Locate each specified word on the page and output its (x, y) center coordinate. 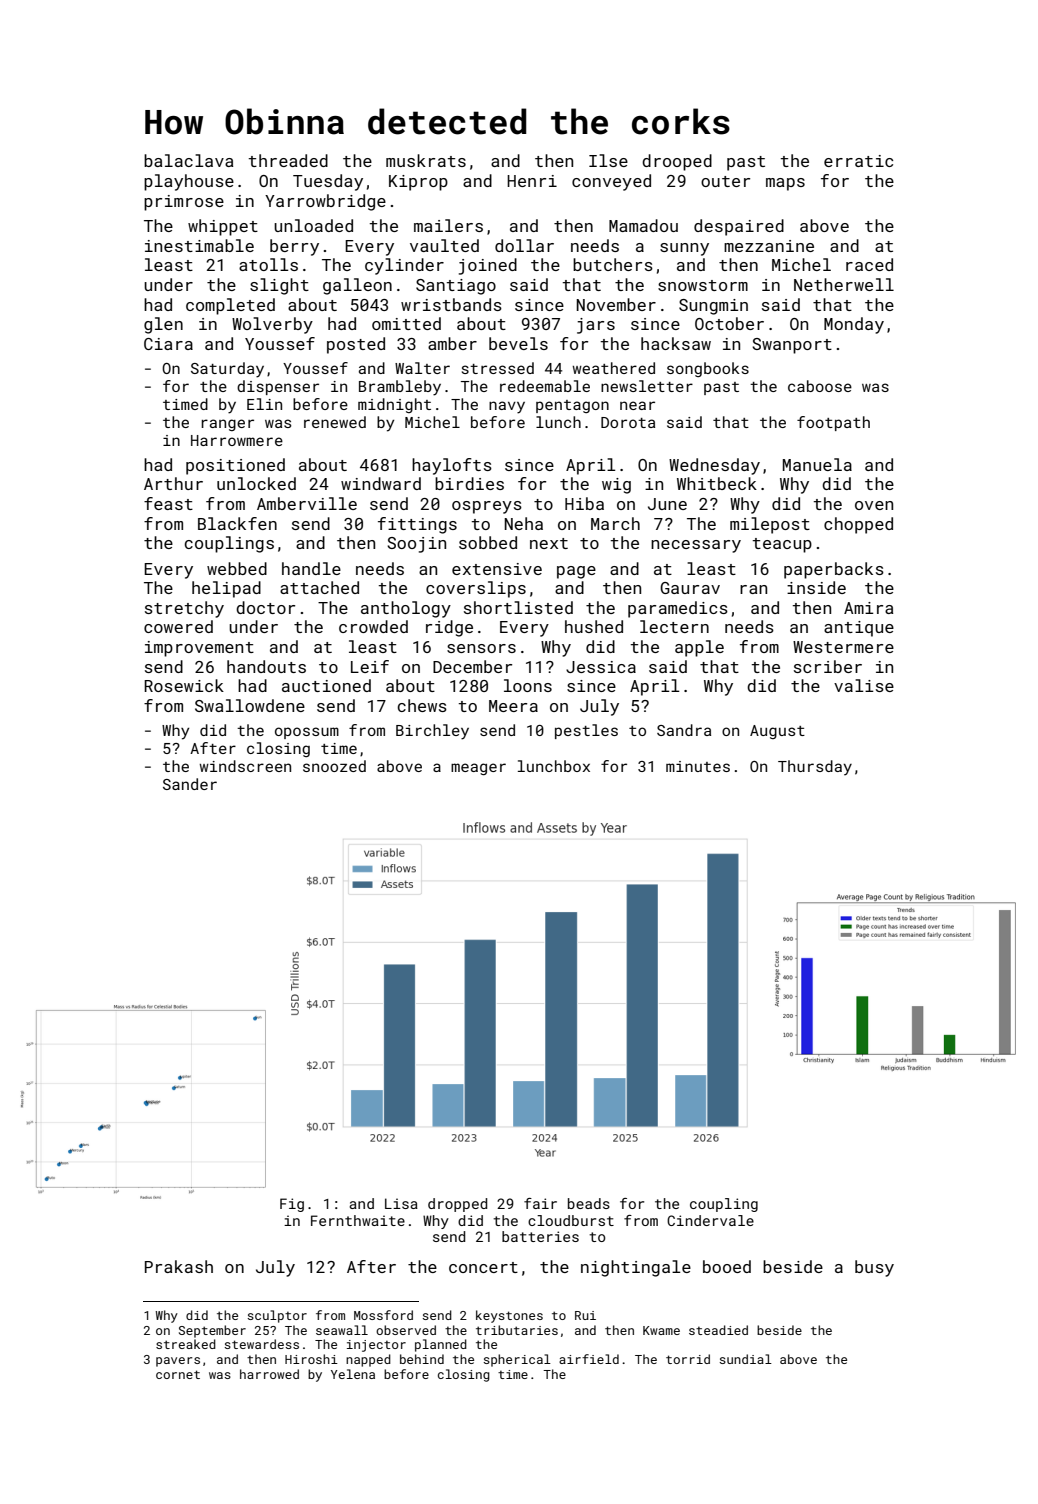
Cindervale (710, 1220)
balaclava (188, 160)
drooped (677, 162)
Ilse (608, 160)
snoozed (334, 766)
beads (589, 1203)
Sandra (684, 730)
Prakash (179, 1266)
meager (478, 769)
